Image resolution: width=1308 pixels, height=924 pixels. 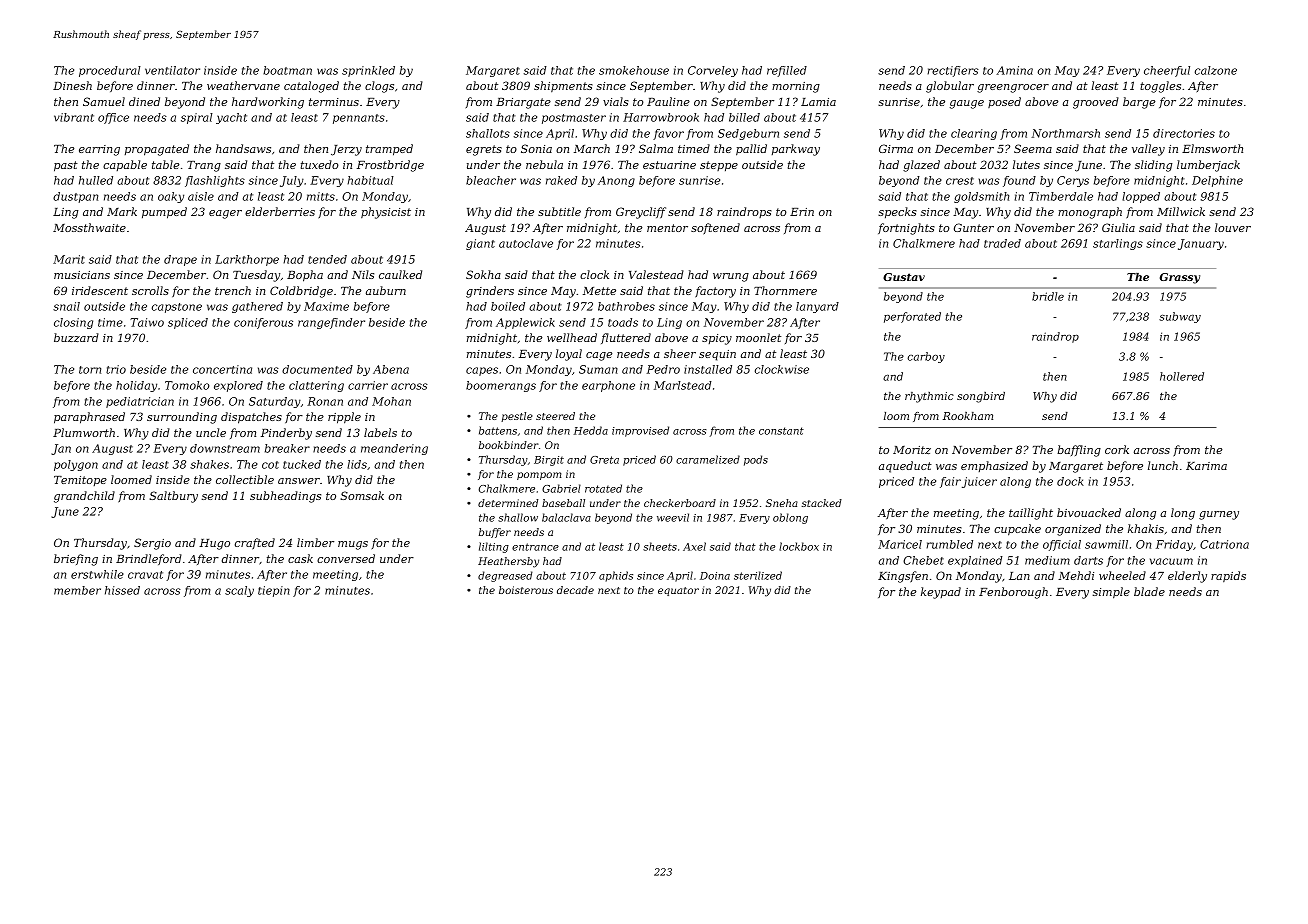 I want to click on rhythmic, so click(x=929, y=397).
